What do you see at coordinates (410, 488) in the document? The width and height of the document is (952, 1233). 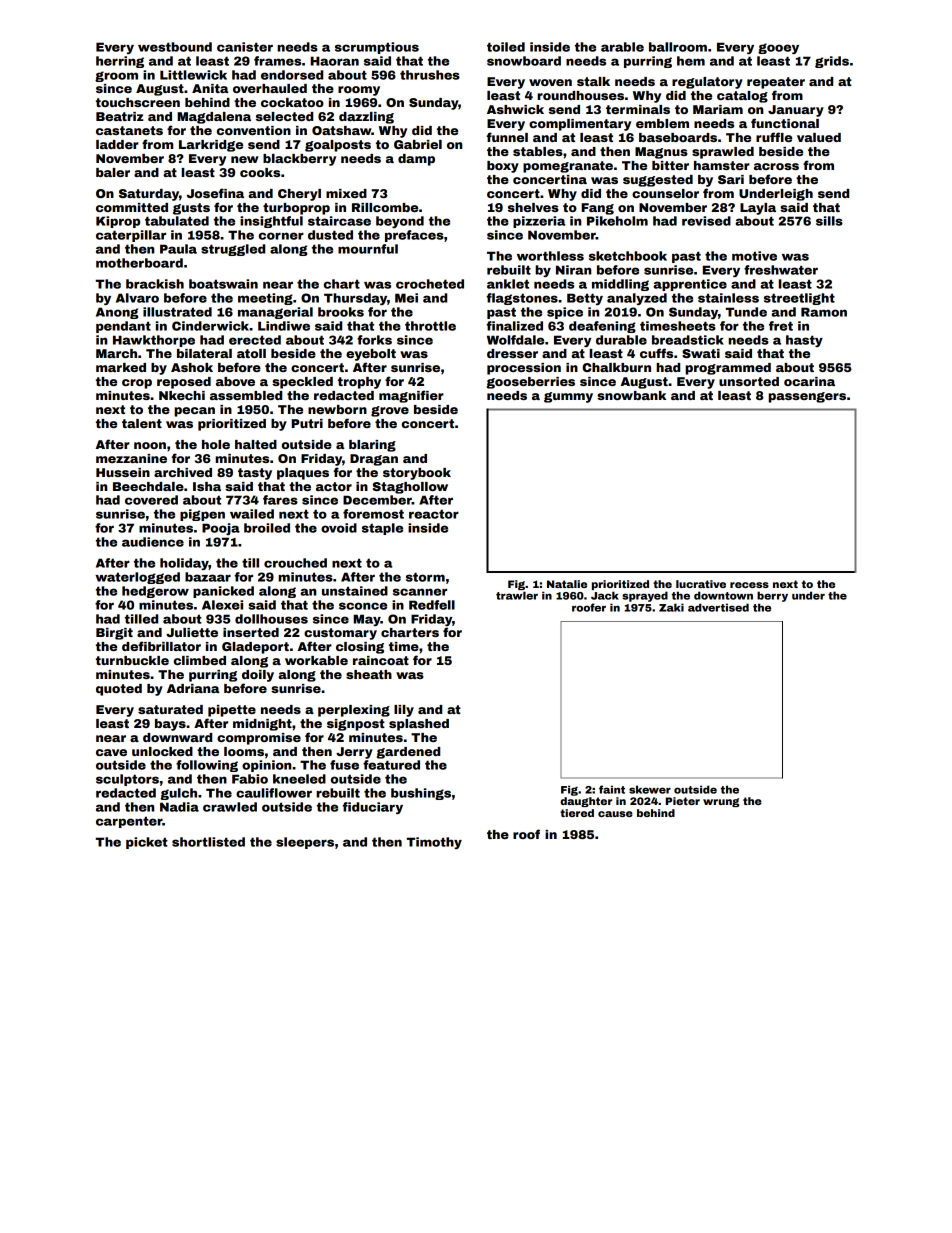 I see `Staghollow` at bounding box center [410, 488].
